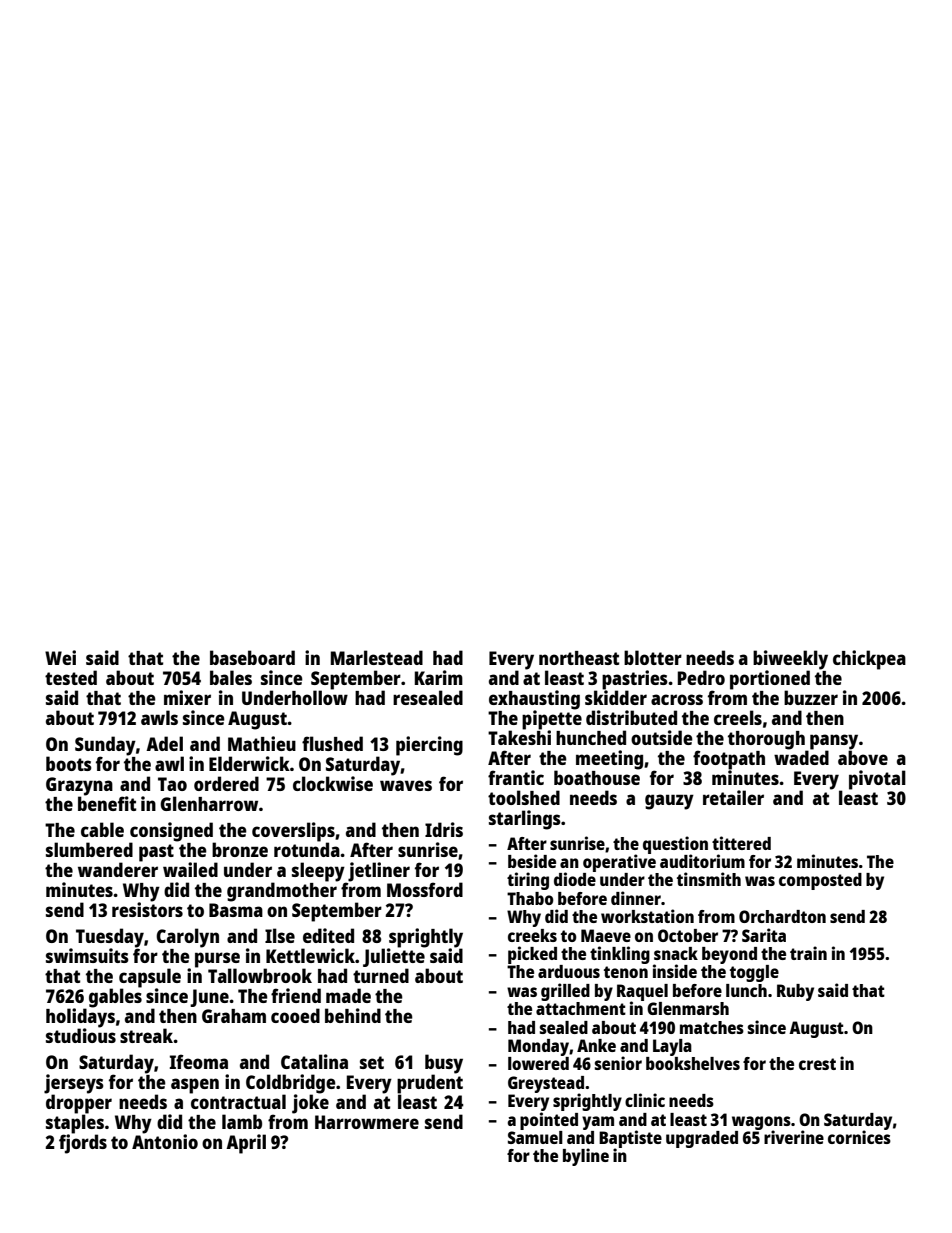  Describe the element at coordinates (394, 957) in the document. I see `Juliette` at that location.
